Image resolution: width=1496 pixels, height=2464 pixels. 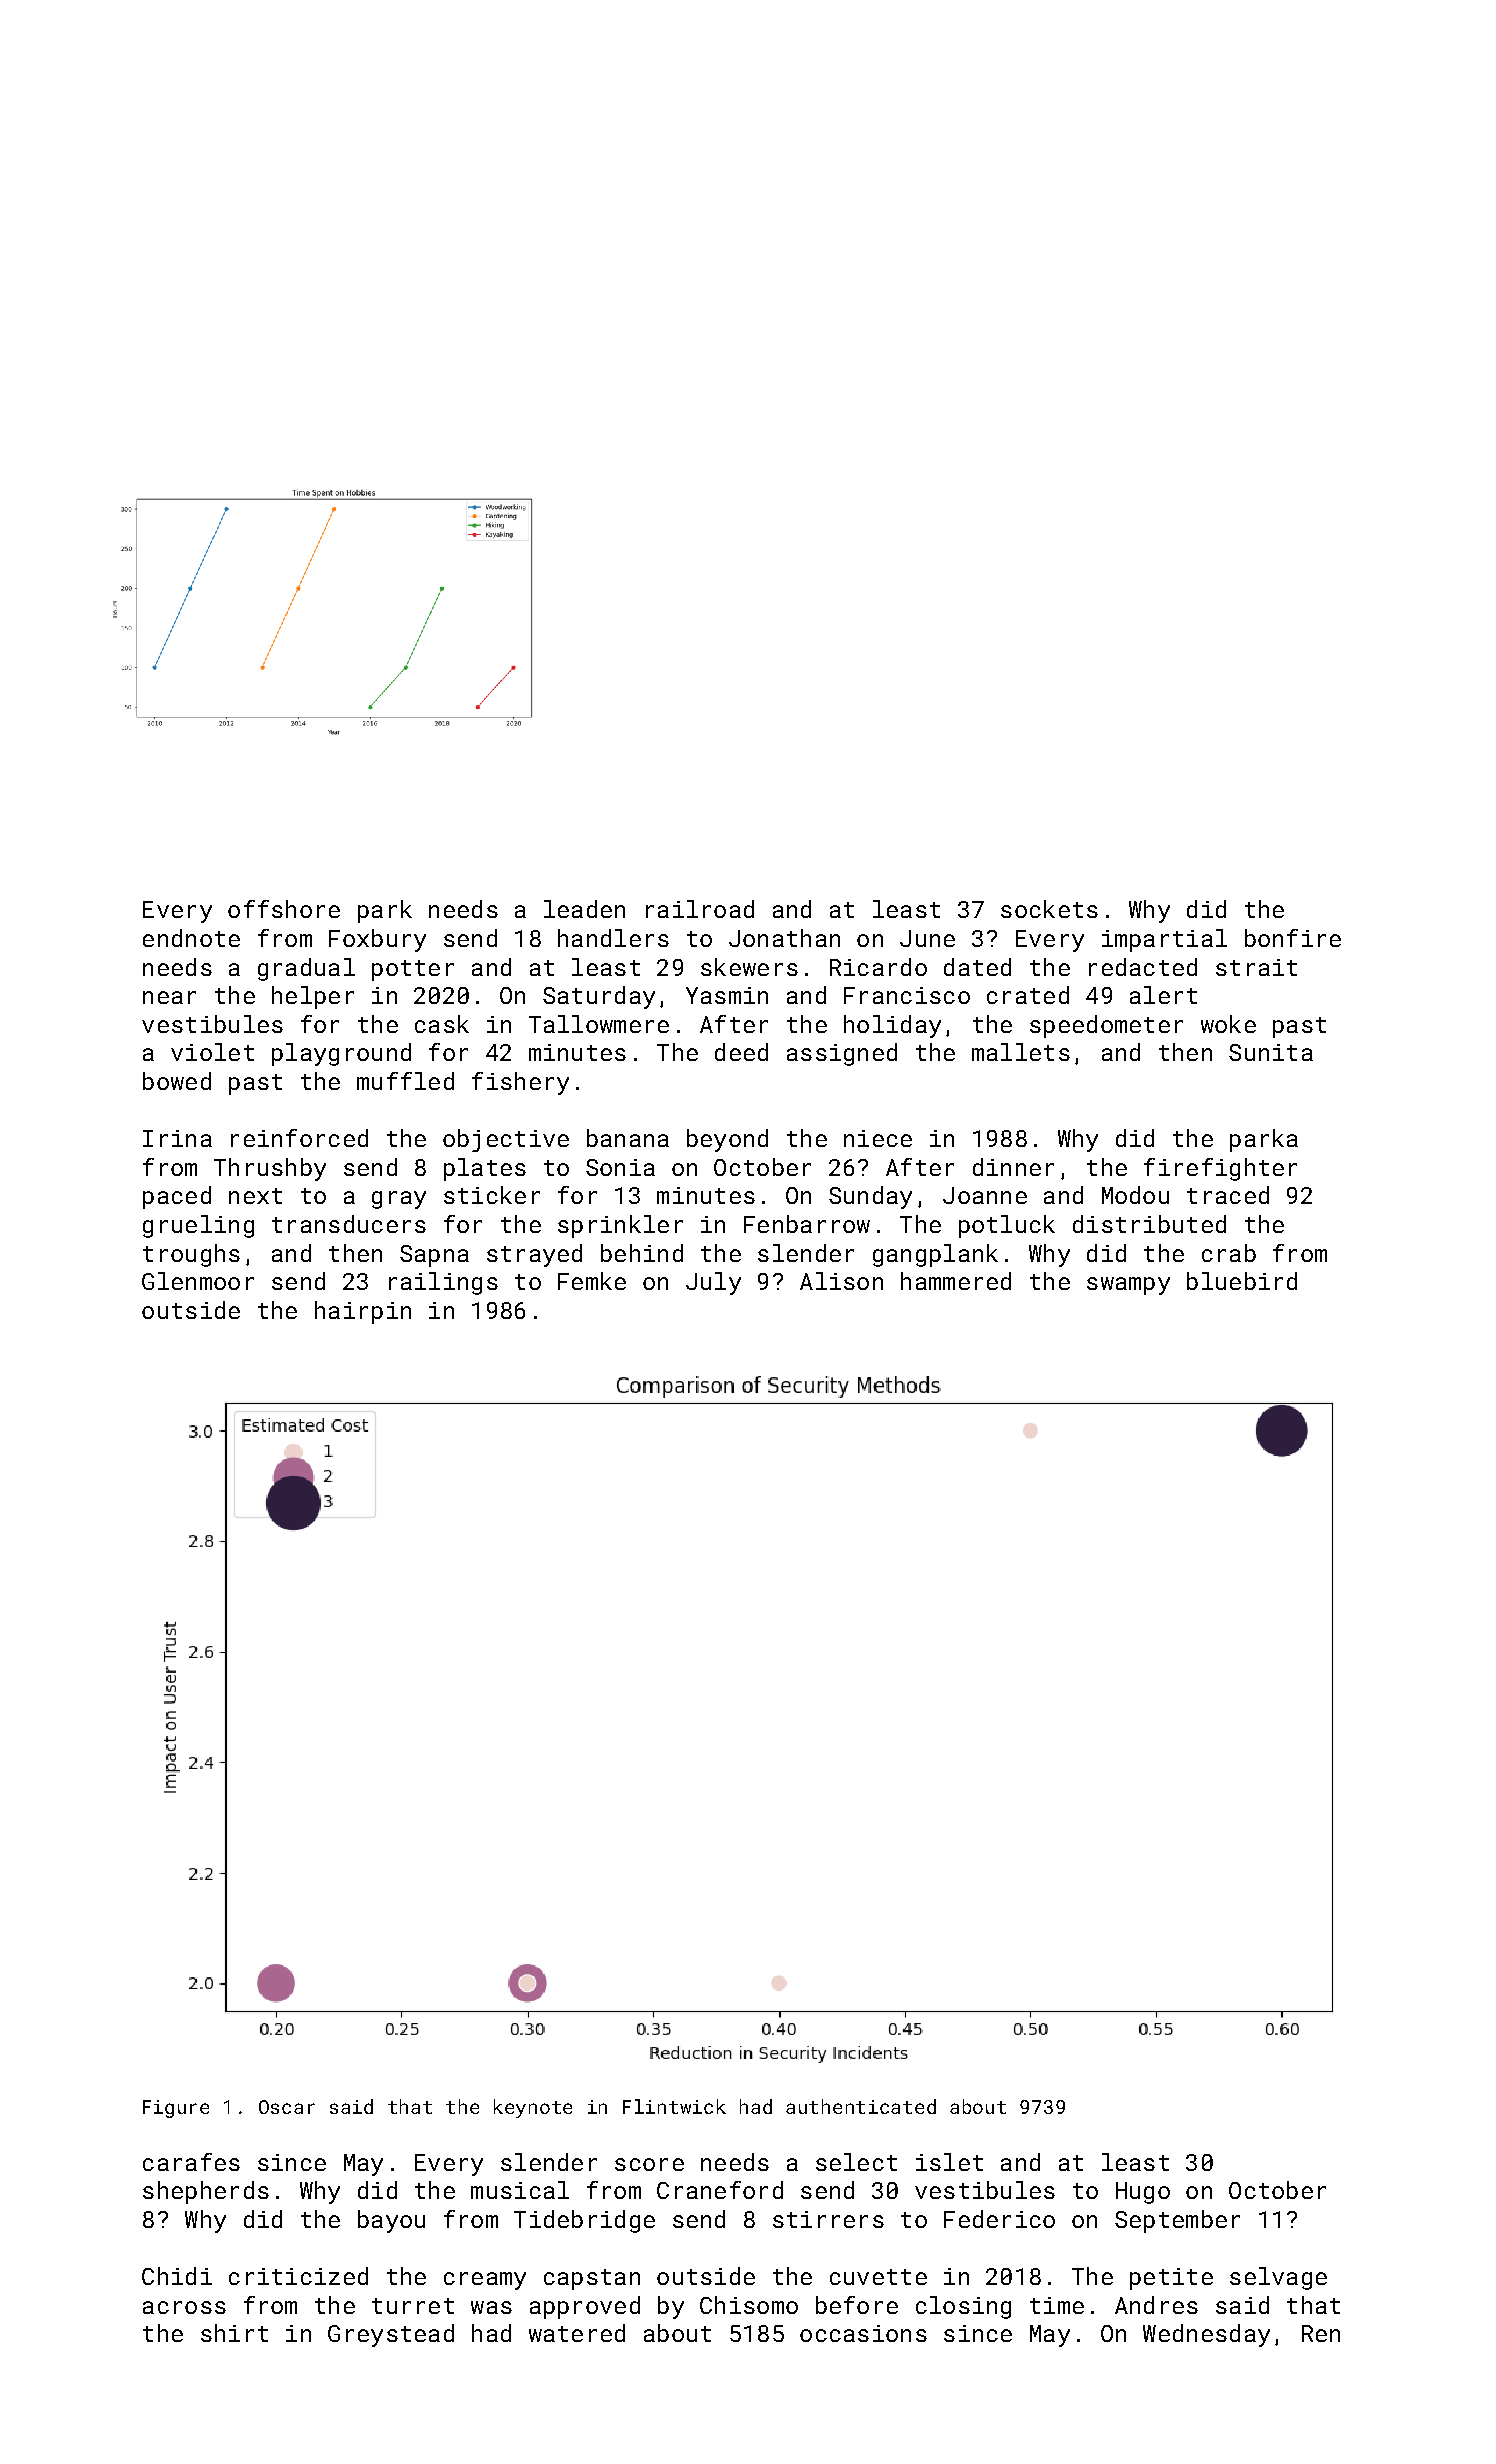 I want to click on Andres, so click(x=1156, y=2305).
